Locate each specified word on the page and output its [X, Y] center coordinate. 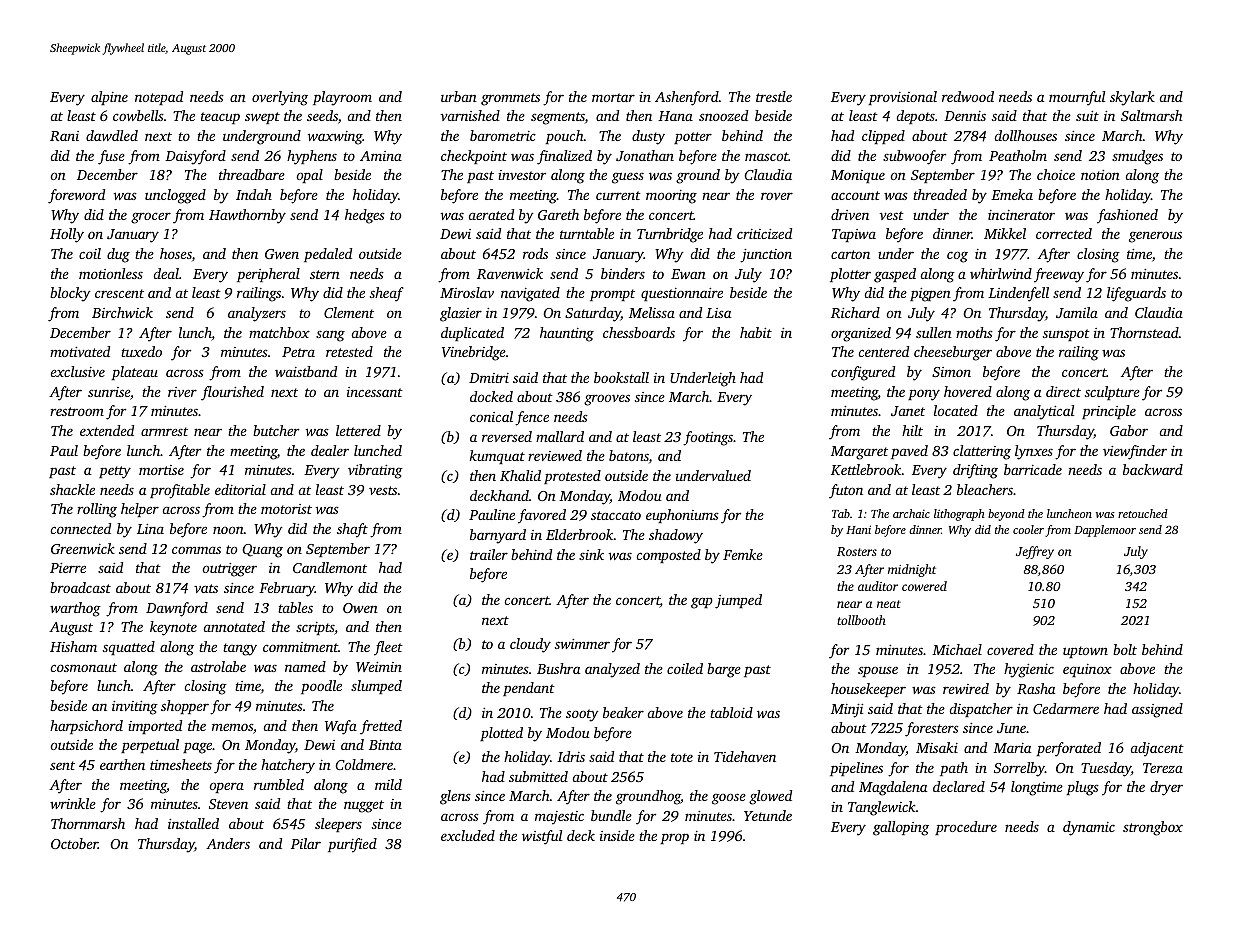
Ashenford [687, 98]
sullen [934, 332]
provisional [903, 98]
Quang [262, 551]
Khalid [520, 475]
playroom [342, 98]
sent [62, 765]
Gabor [1129, 430]
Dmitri [489, 378]
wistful [542, 837]
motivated [80, 351]
